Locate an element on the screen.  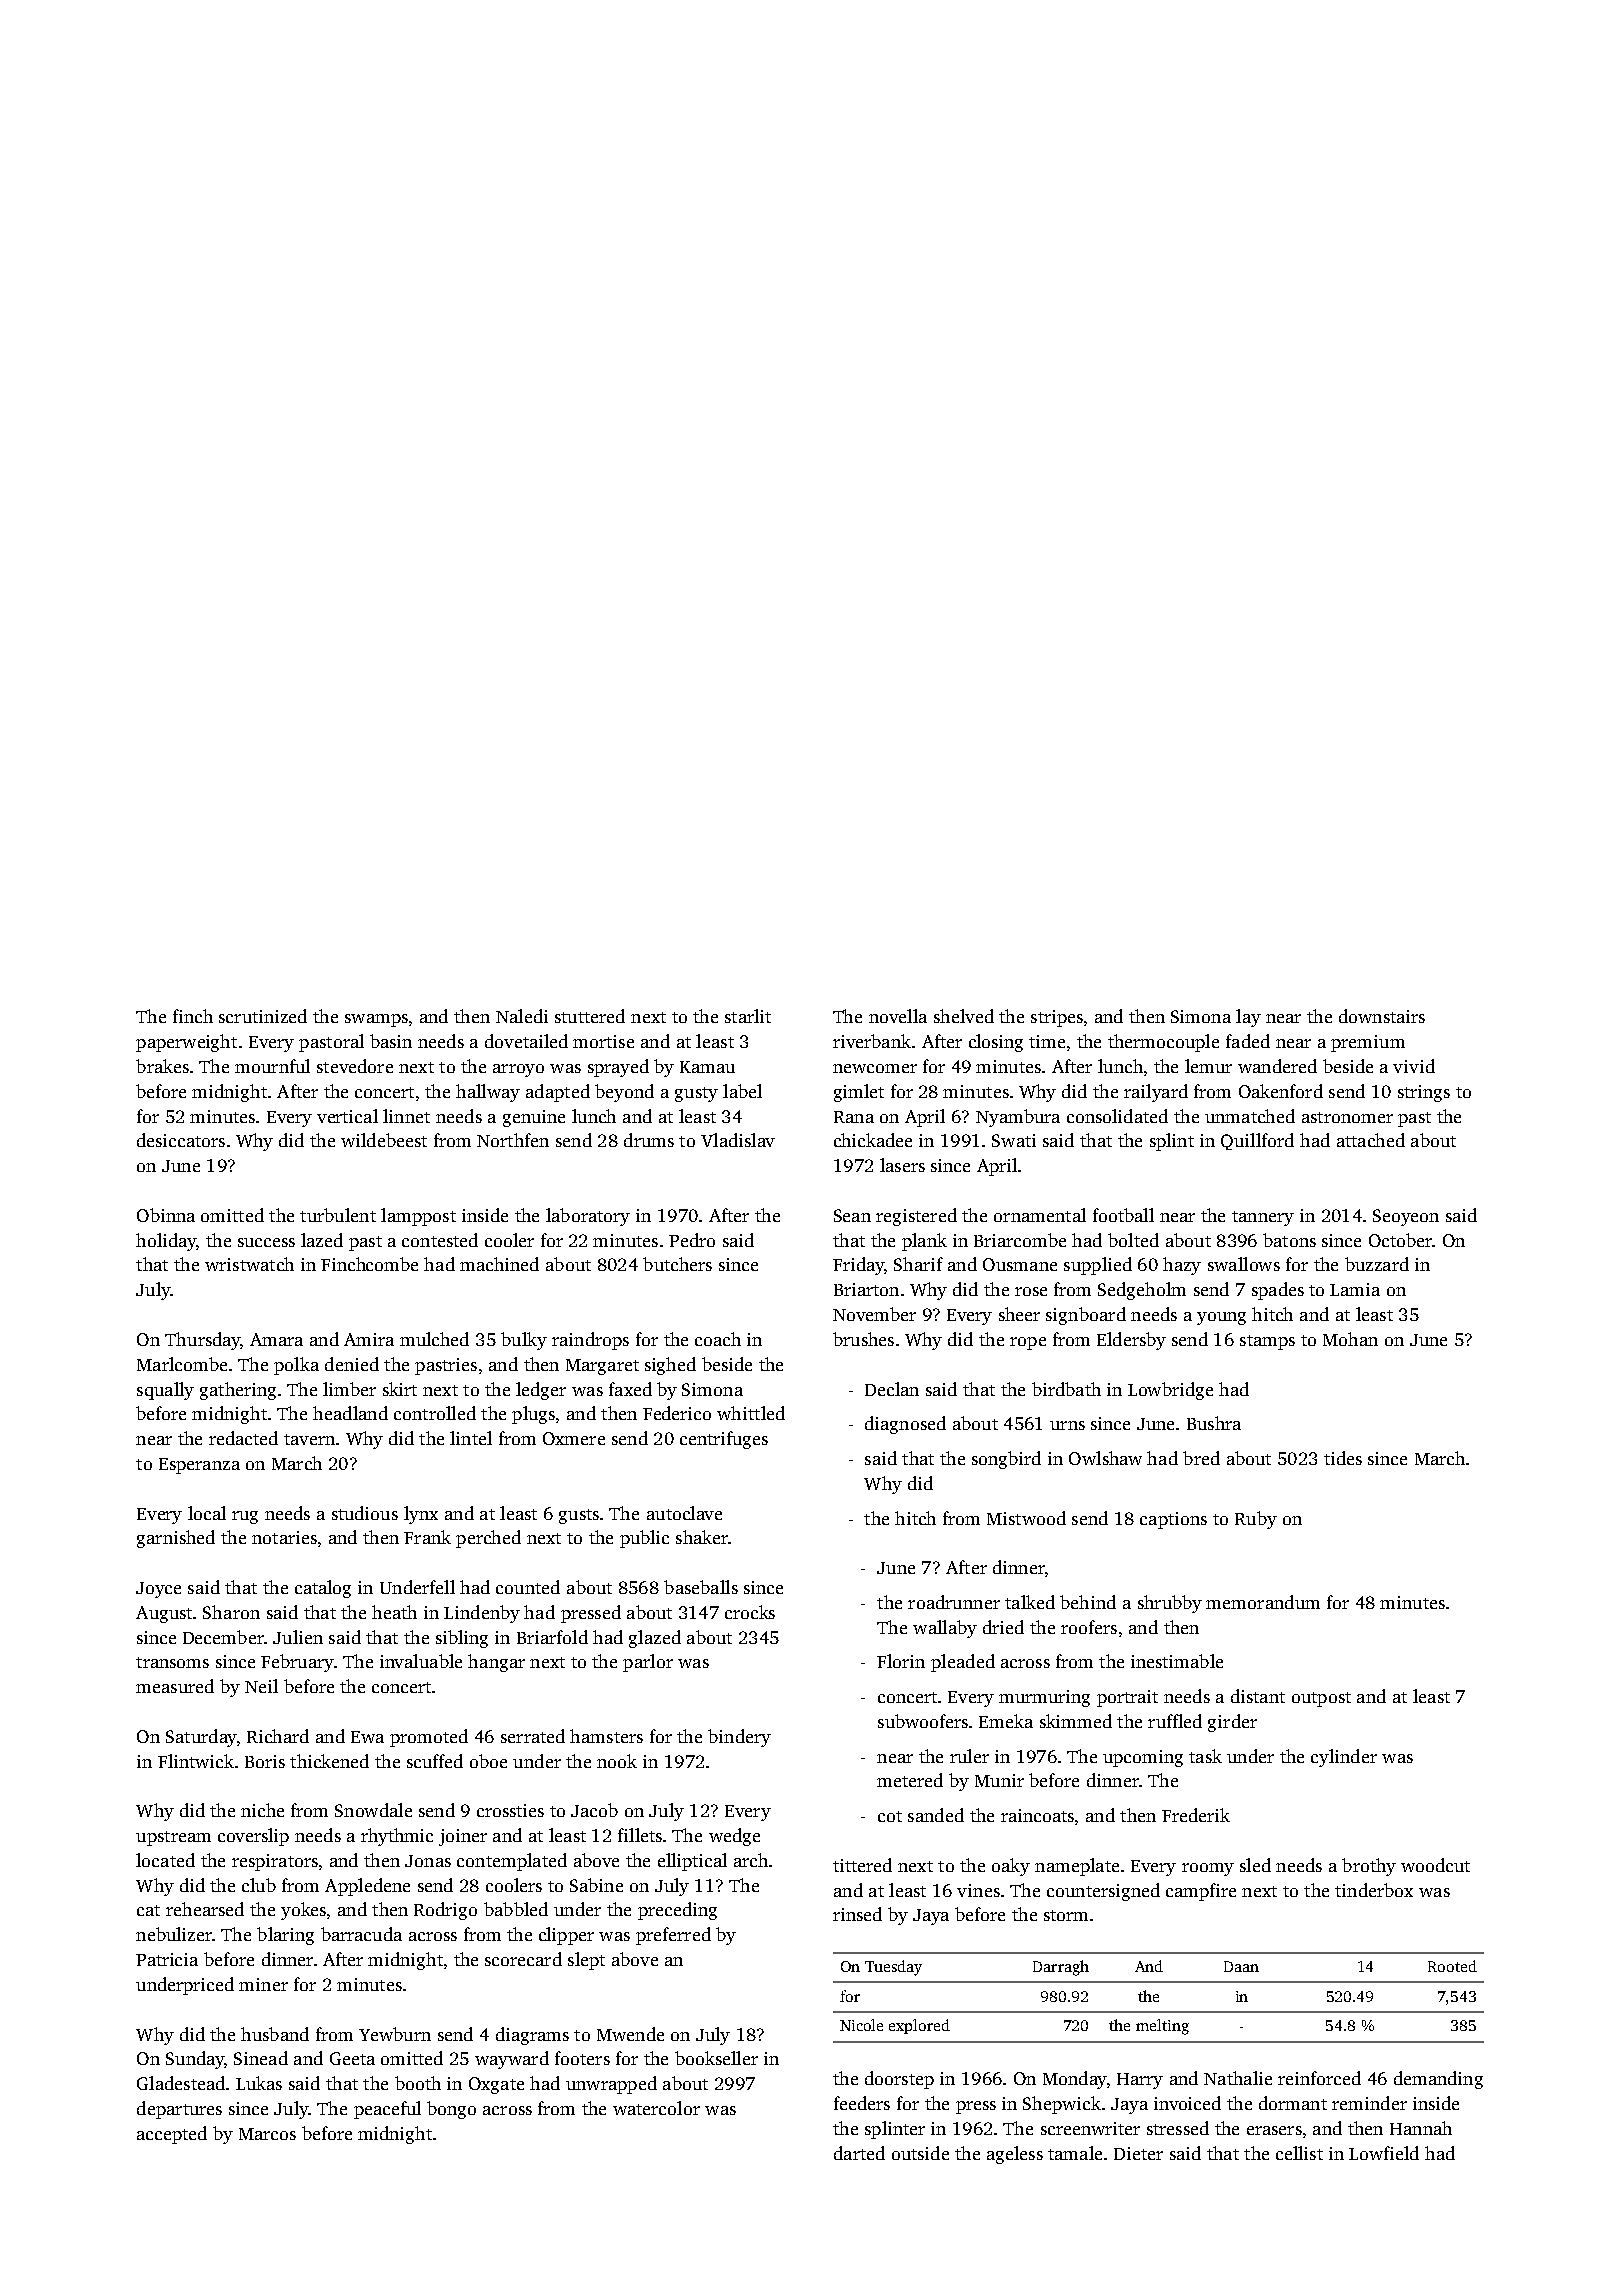
Yewburn is located at coordinates (395, 2034).
